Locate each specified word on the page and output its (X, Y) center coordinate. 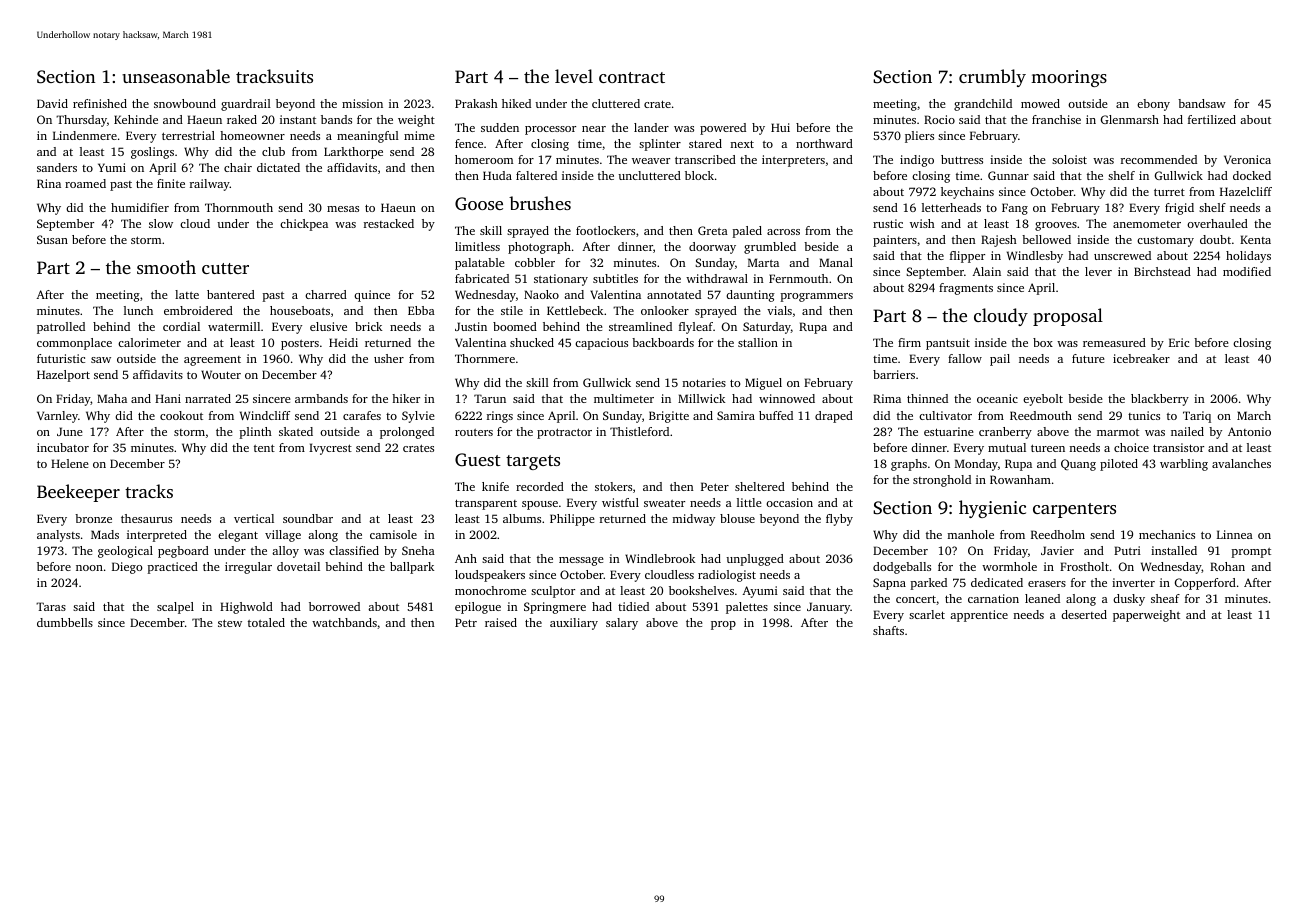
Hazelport (63, 376)
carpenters (1074, 510)
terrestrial (188, 135)
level (574, 76)
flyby (839, 520)
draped (834, 417)
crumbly (992, 78)
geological (125, 552)
